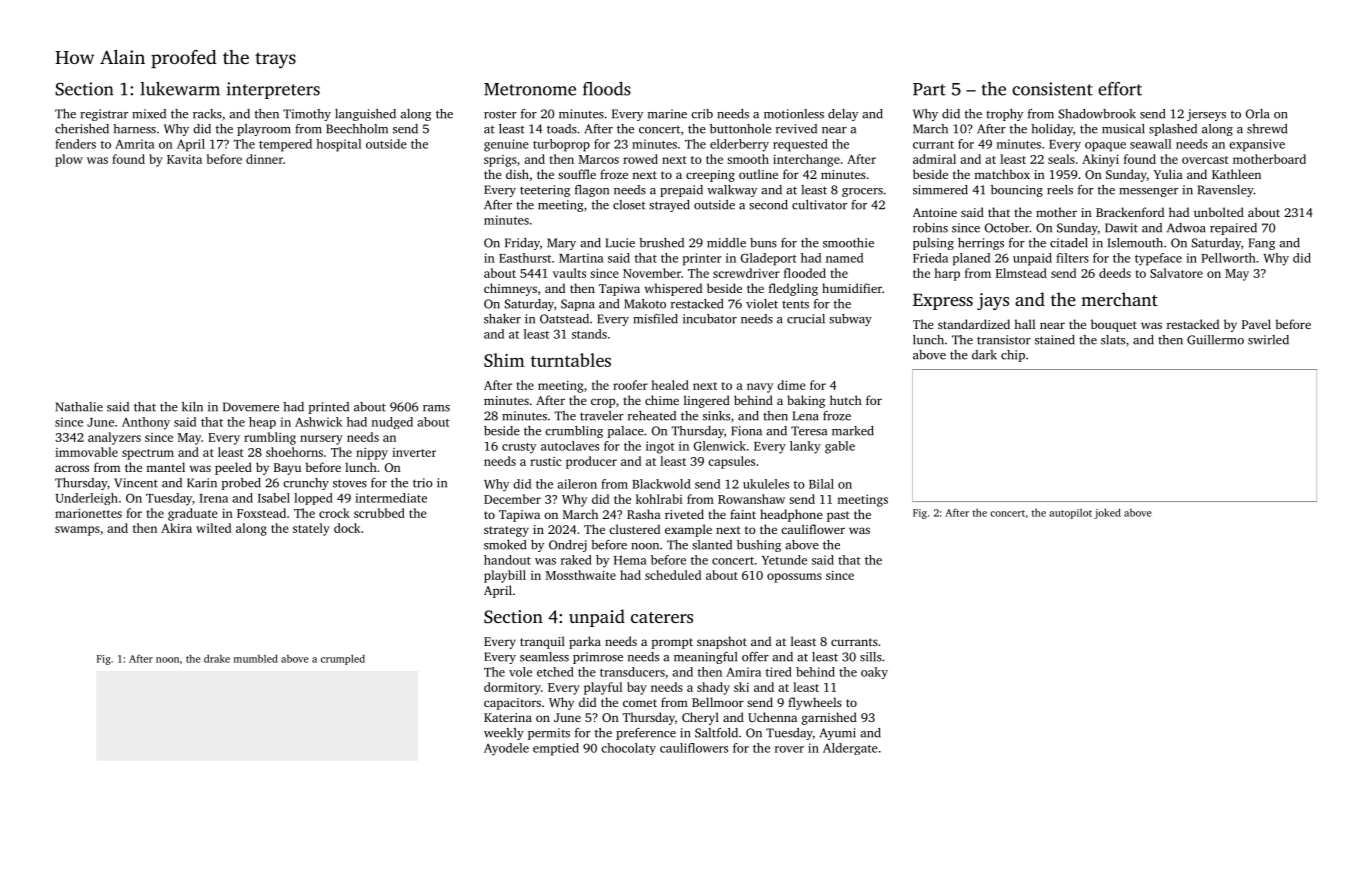 The width and height of the screenshot is (1372, 887). Describe the element at coordinates (522, 244) in the screenshot. I see `Friday` at that location.
